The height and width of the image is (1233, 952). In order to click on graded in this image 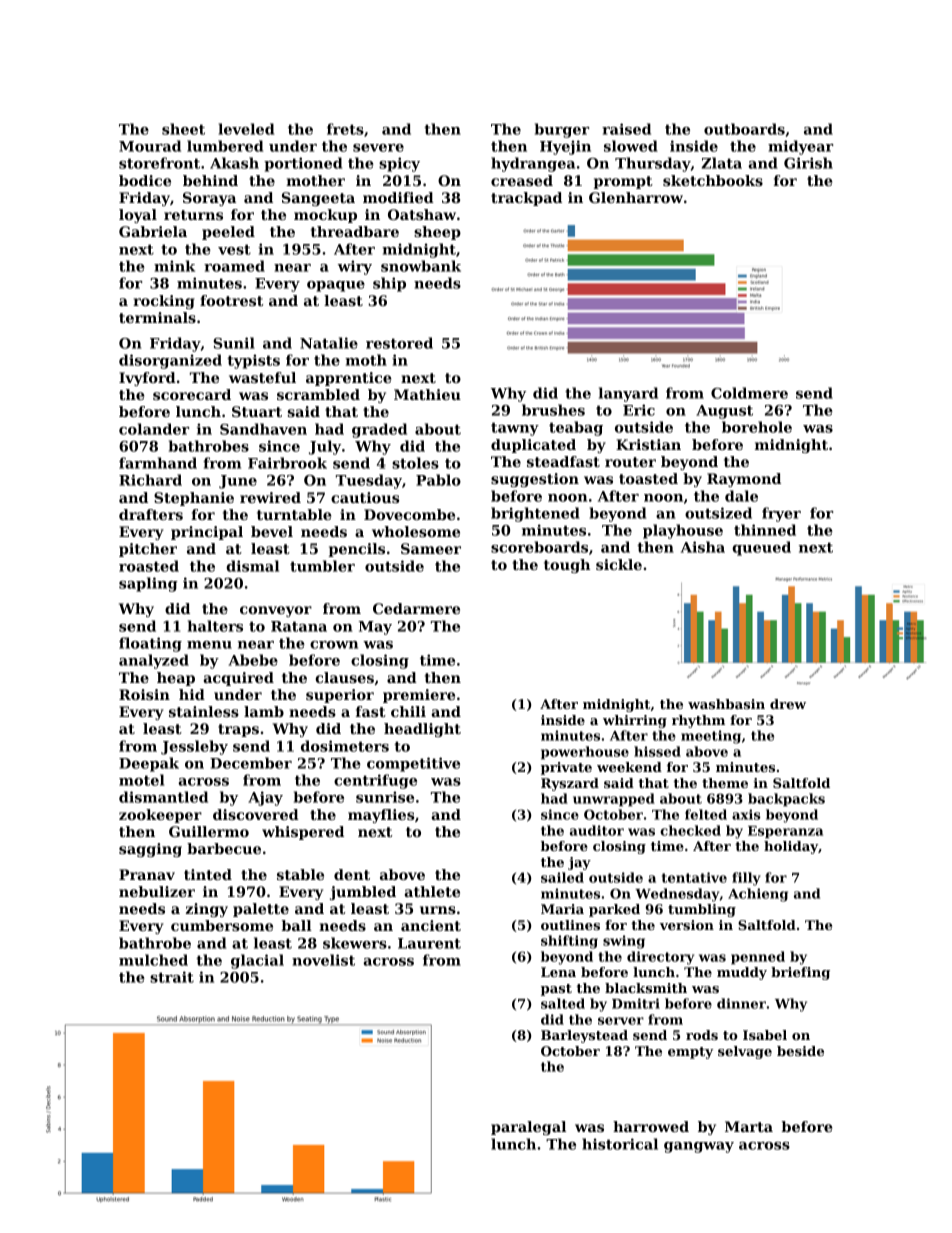, I will do `click(379, 430)`.
